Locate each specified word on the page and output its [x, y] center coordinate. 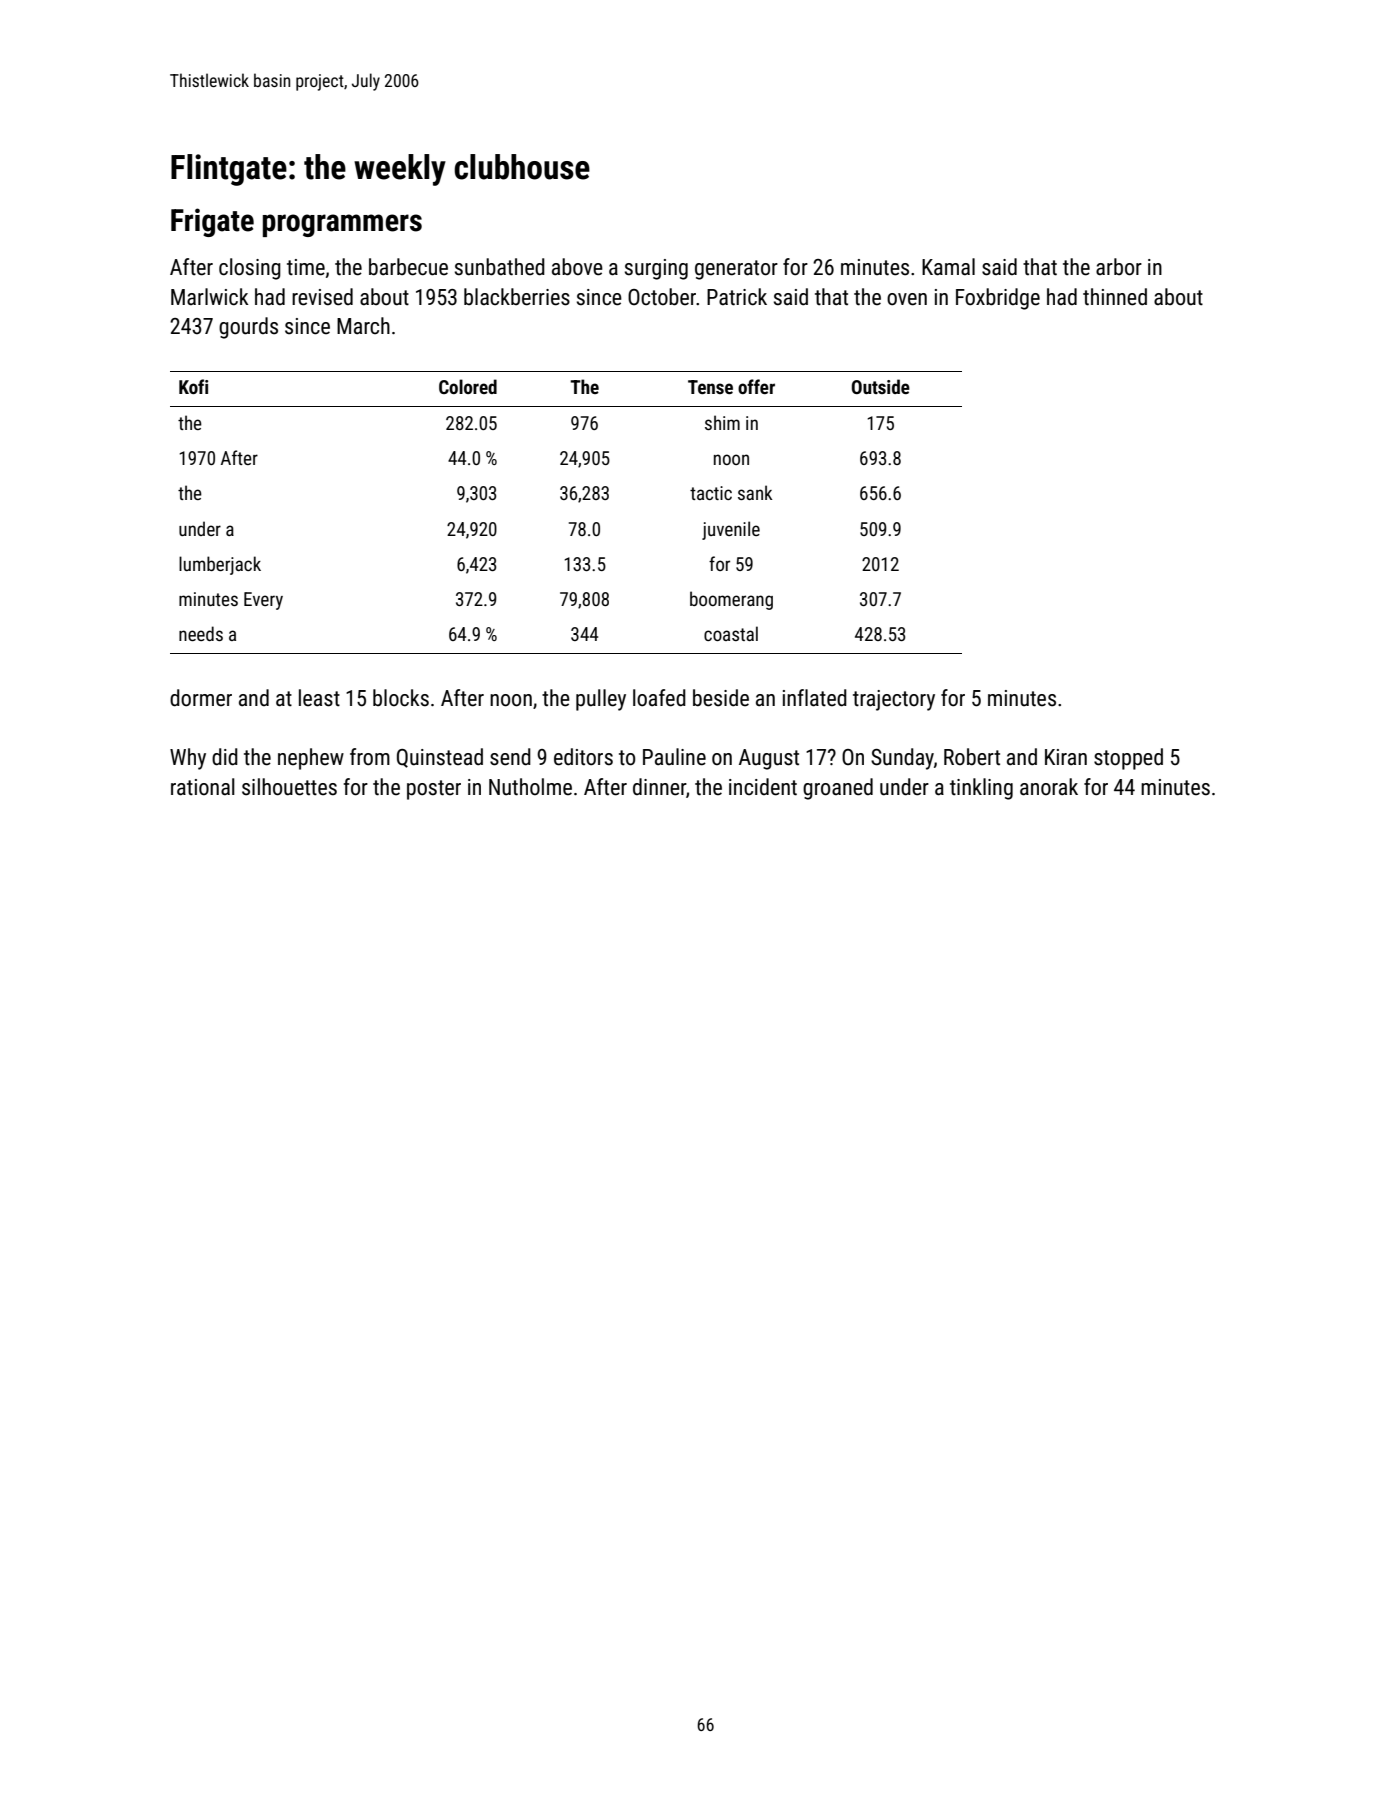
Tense [710, 387]
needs [201, 633]
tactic [711, 493]
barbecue [408, 267]
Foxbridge [998, 299]
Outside [881, 386]
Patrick [737, 297]
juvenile [731, 530]
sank [755, 492]
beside [721, 698]
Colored [468, 386]
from [370, 757]
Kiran [1066, 757]
